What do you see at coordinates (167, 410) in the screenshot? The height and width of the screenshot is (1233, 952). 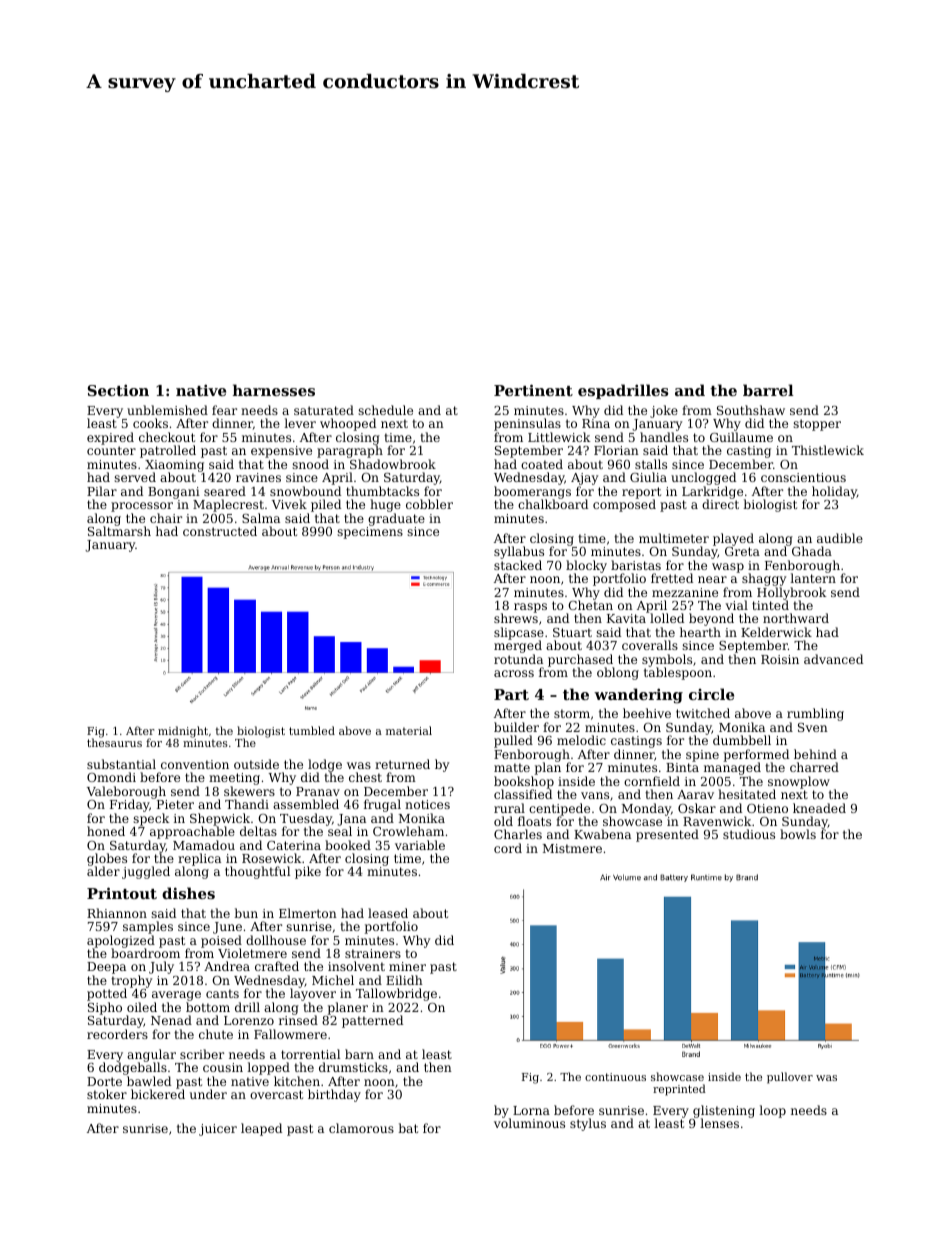 I see `unblemished` at bounding box center [167, 410].
